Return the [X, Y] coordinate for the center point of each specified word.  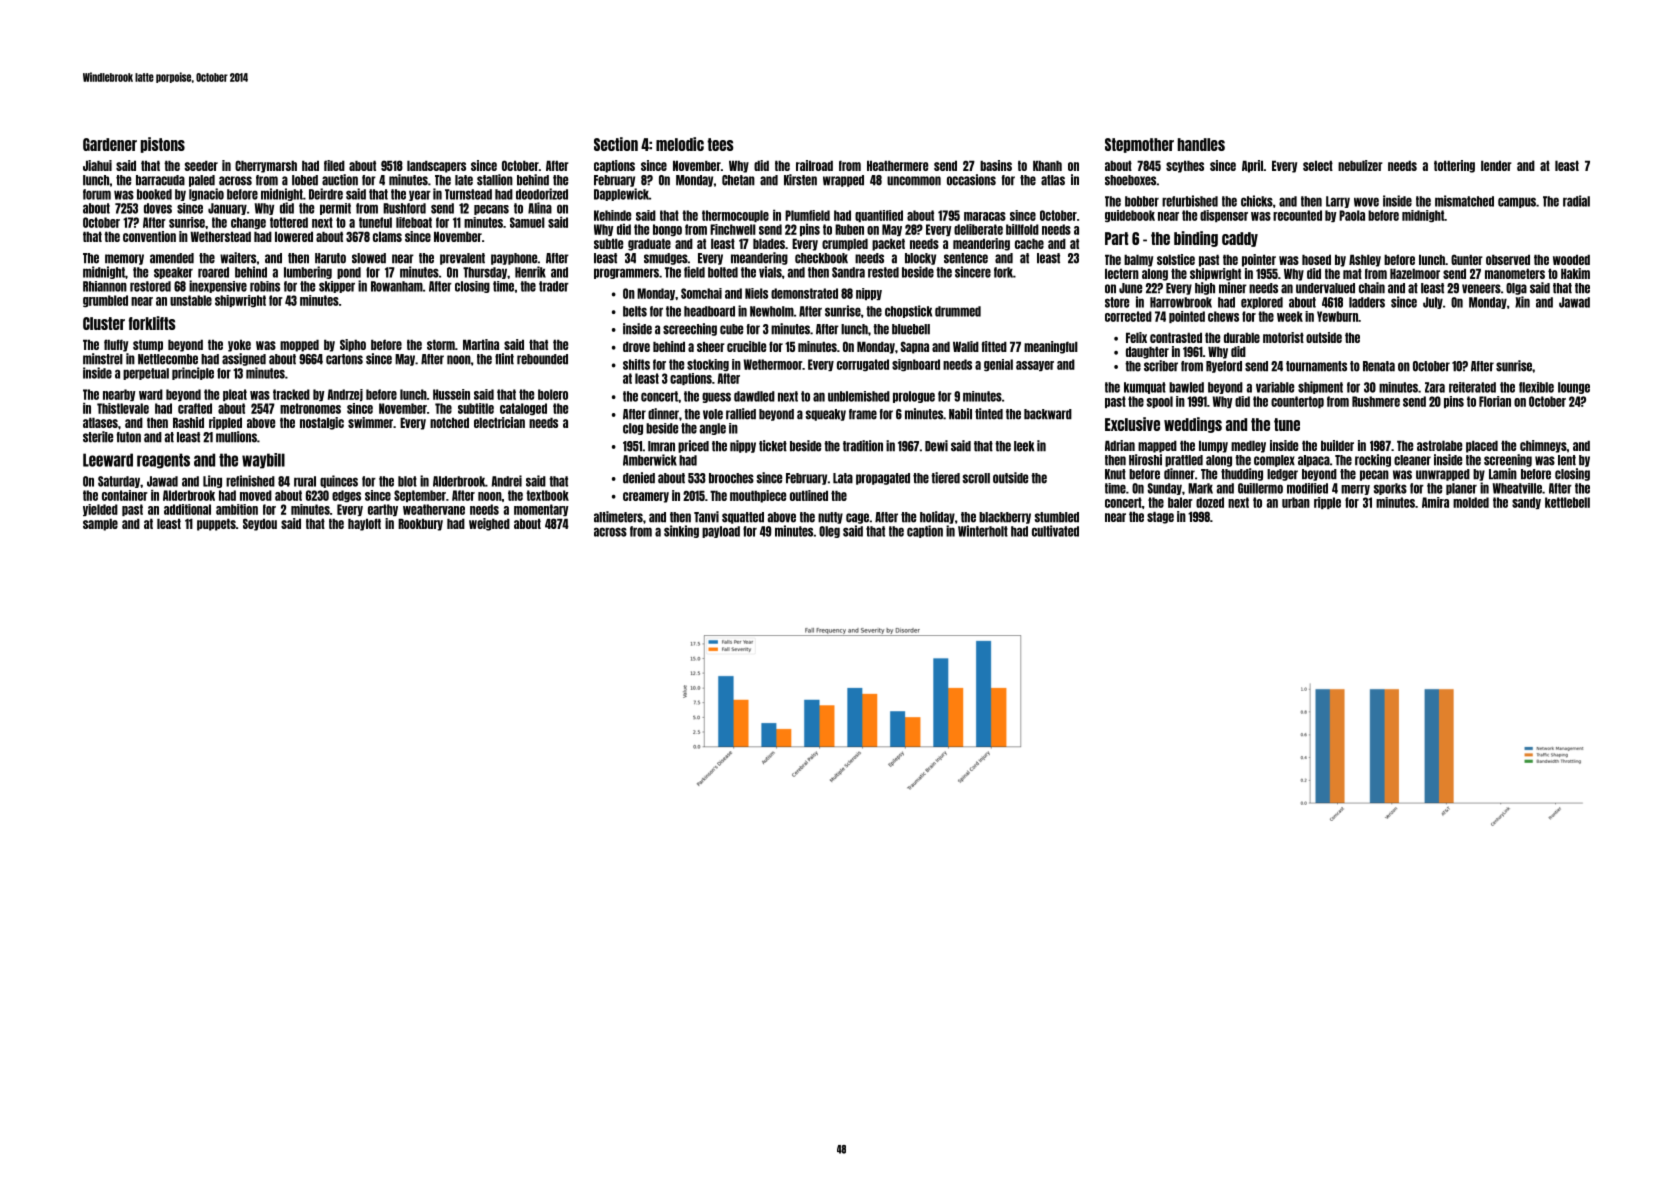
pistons [163, 145]
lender [1496, 165]
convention [149, 236]
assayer [1035, 366]
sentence [966, 258]
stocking [708, 365]
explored [1262, 303]
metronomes [310, 408]
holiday [937, 517]
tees [720, 144]
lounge [1574, 388]
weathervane [434, 509]
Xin [1522, 302]
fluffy [116, 345]
